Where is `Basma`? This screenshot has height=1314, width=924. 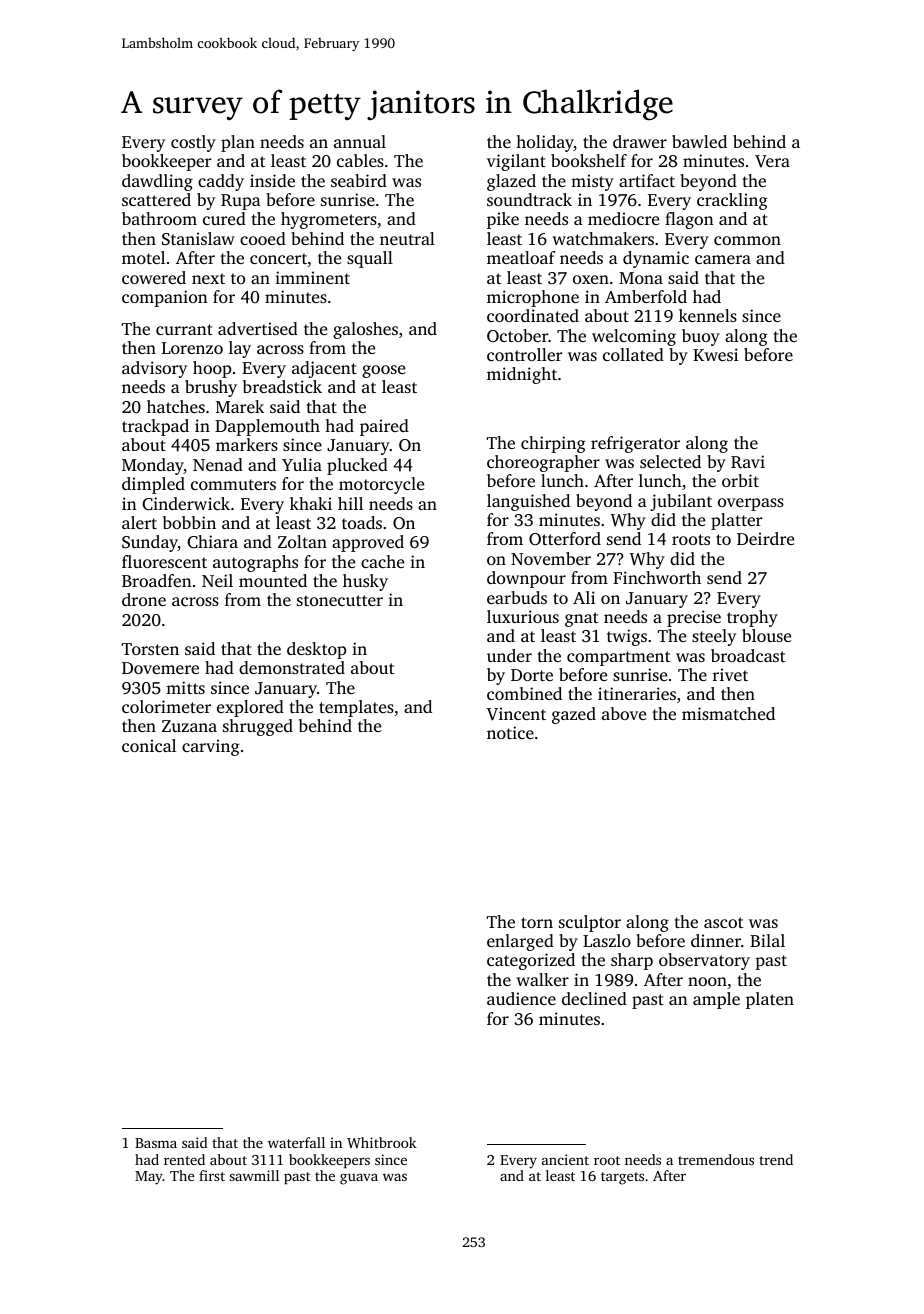
Basma is located at coordinates (156, 1143).
